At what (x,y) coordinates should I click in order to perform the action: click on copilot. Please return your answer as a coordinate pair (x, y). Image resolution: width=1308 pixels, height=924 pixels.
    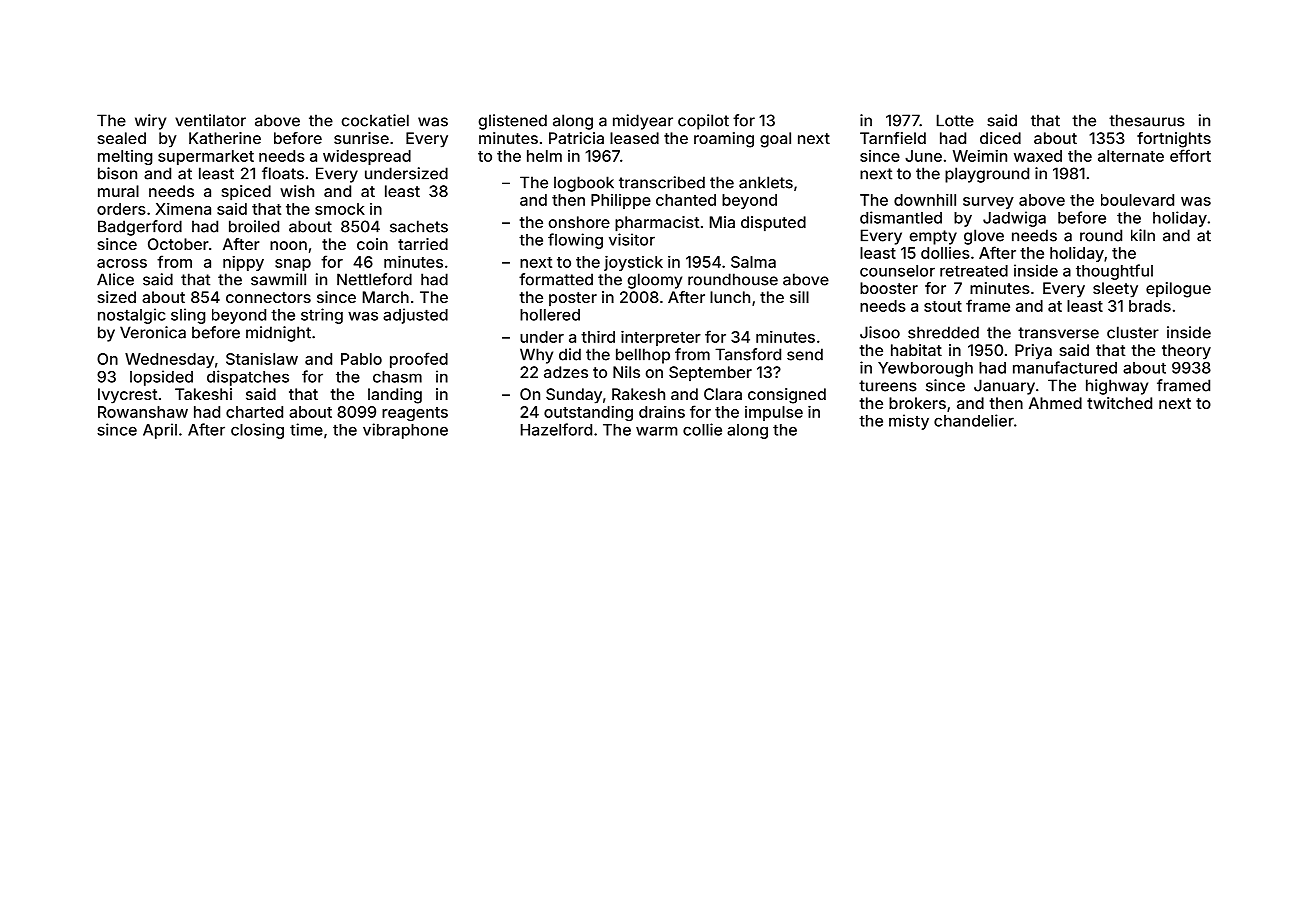
    Looking at the image, I should click on (703, 122).
